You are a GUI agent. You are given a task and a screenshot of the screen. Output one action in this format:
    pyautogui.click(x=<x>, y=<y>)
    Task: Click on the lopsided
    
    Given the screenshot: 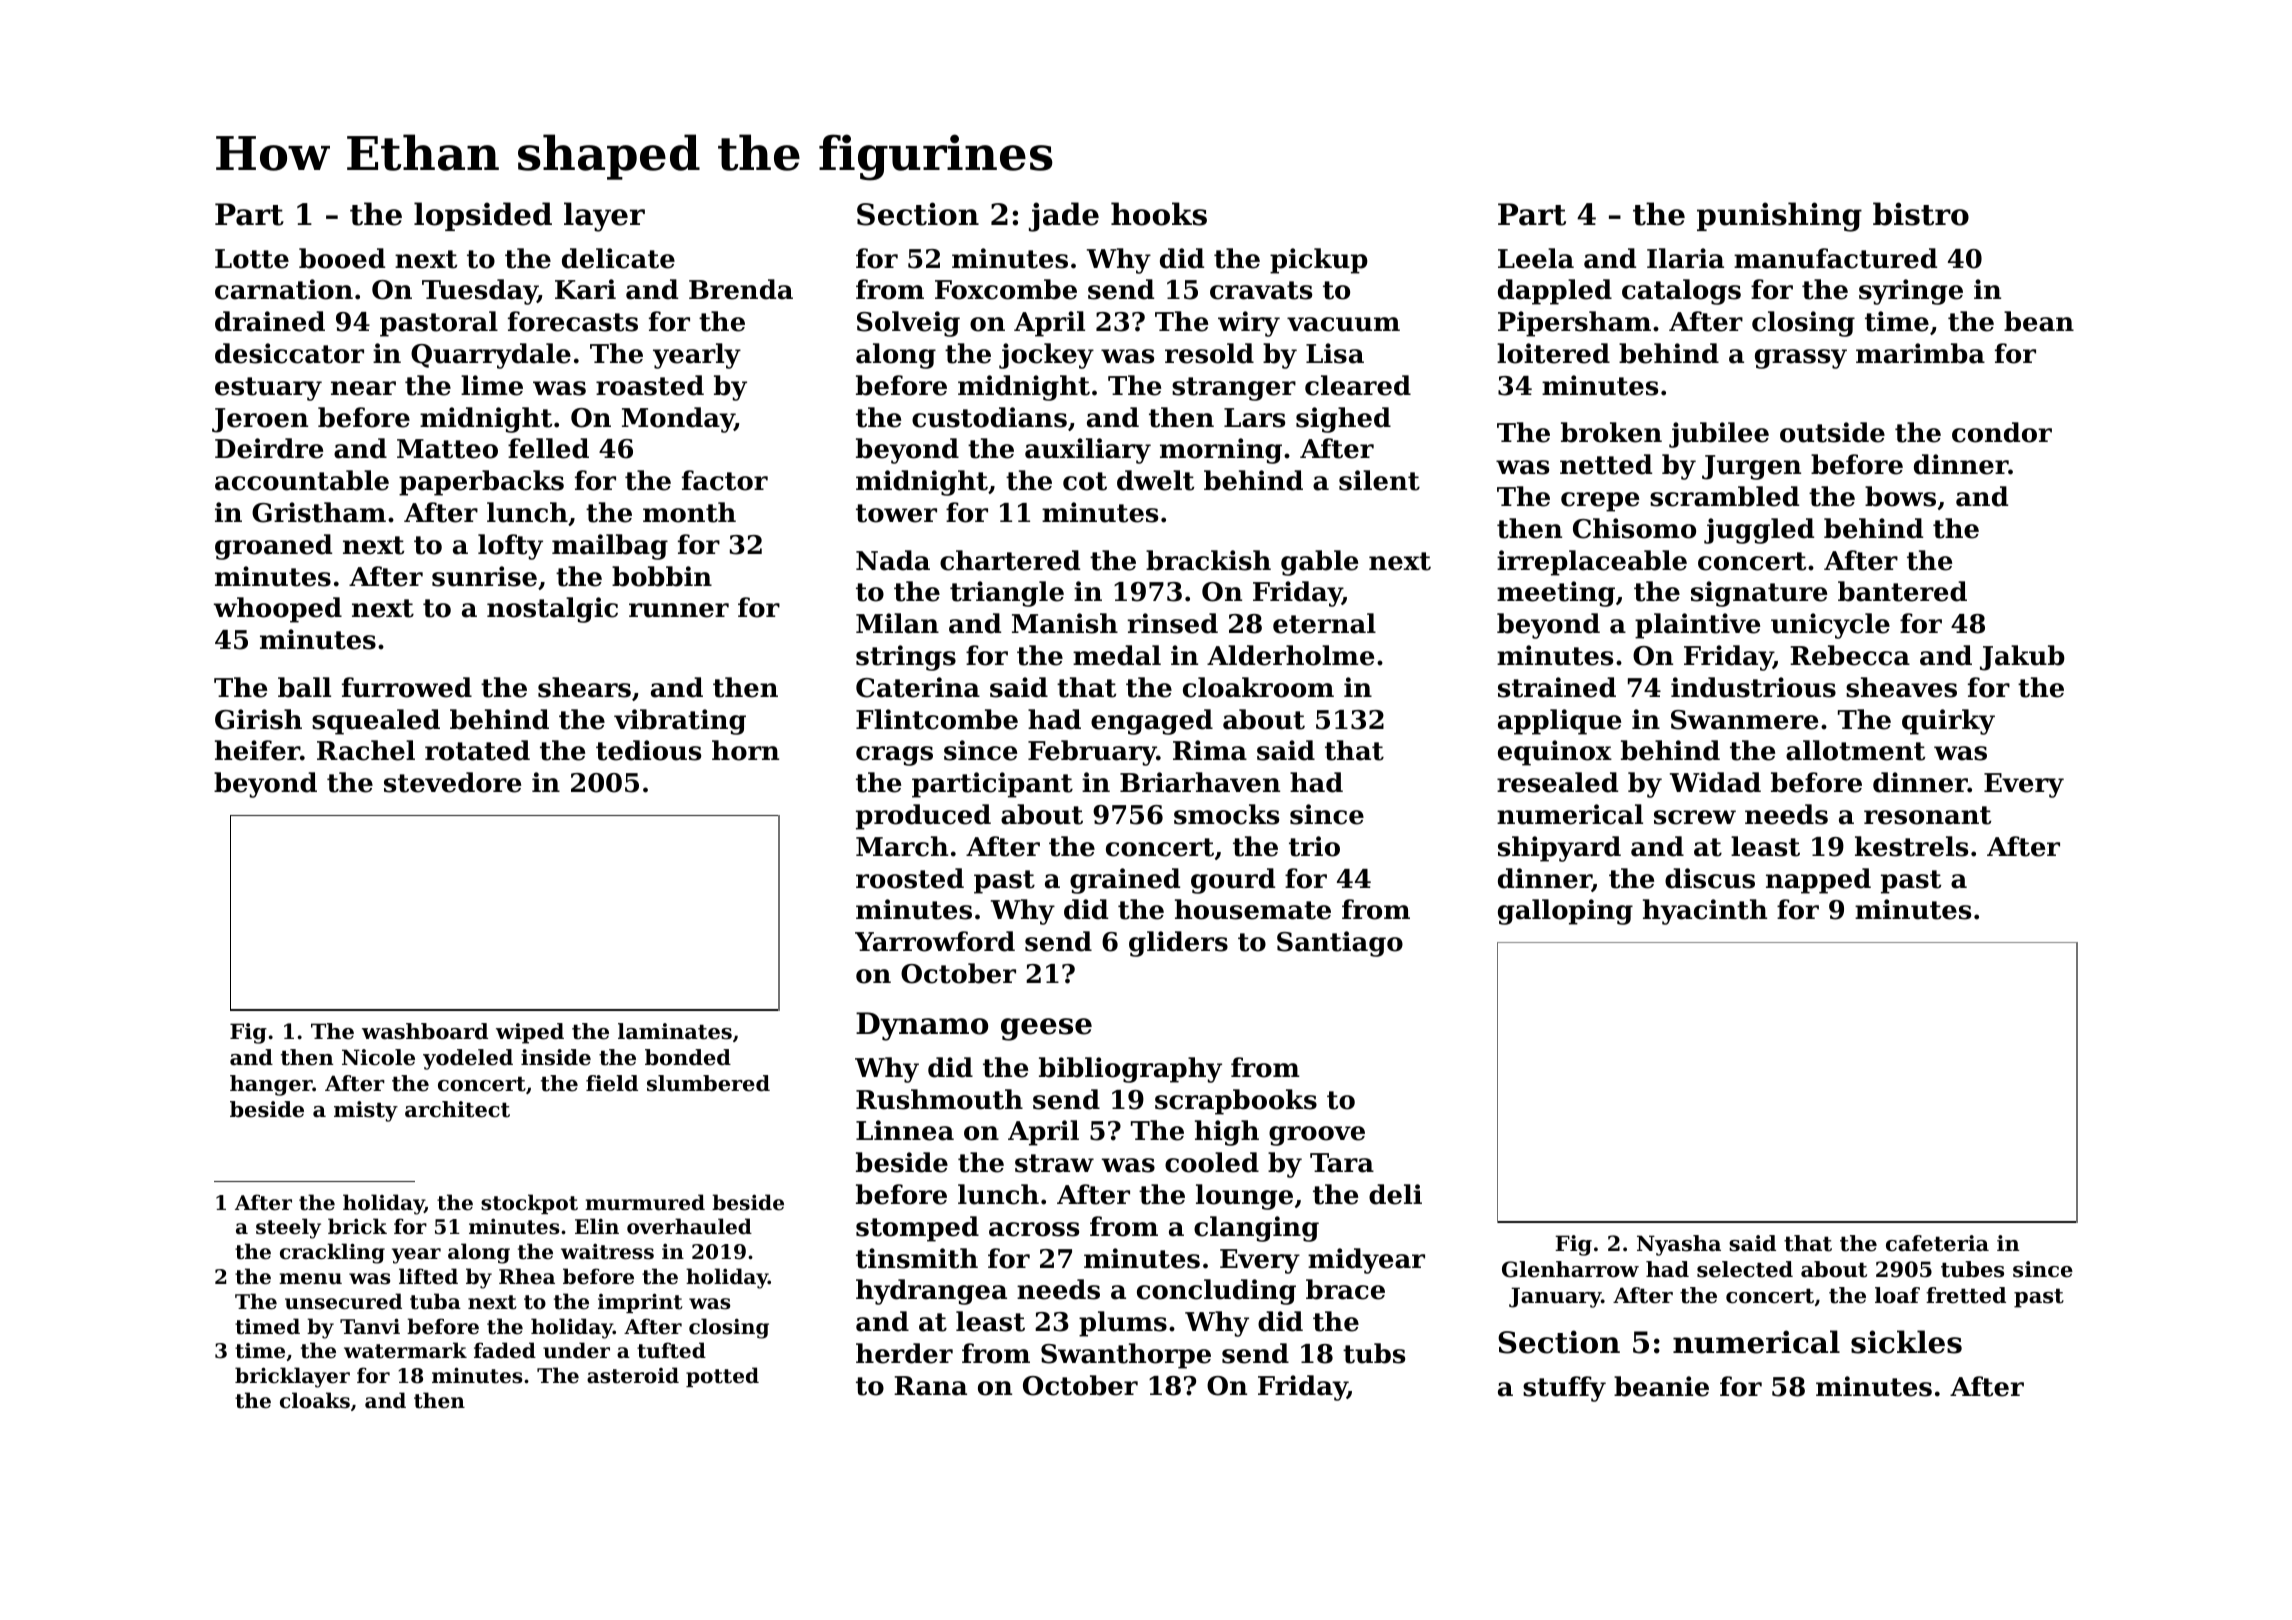 What is the action you would take?
    pyautogui.click(x=483, y=216)
